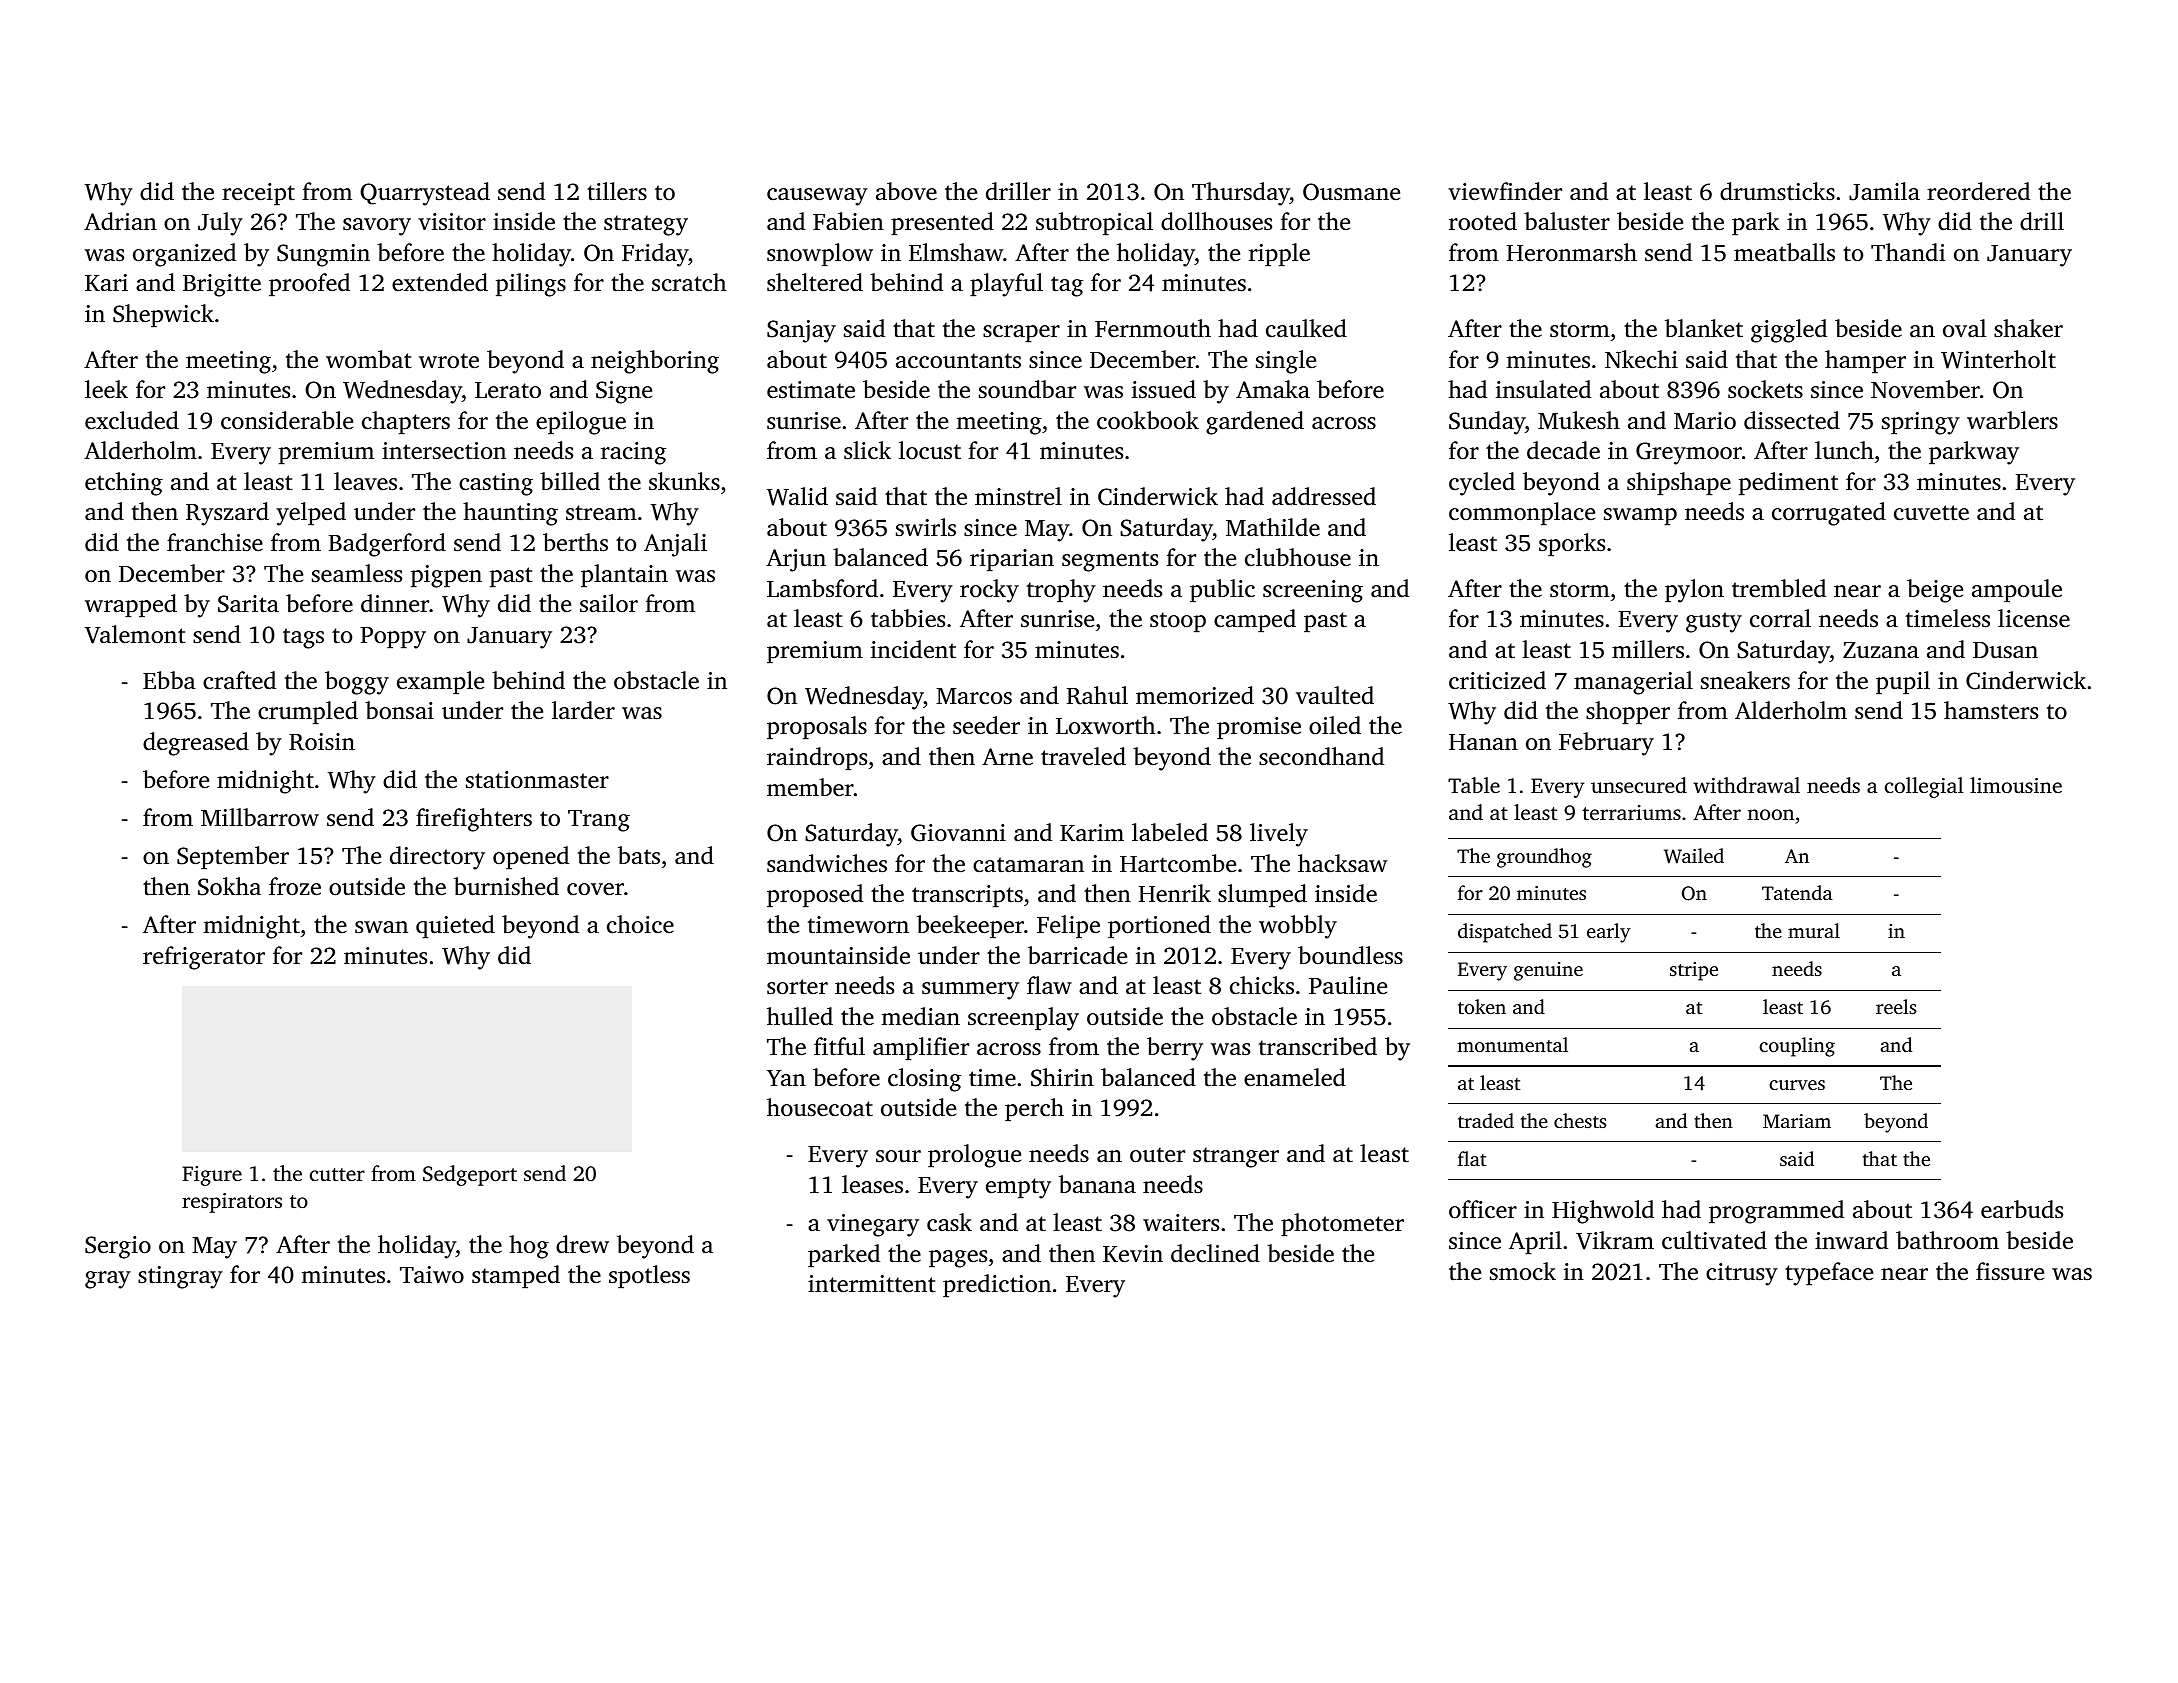  What do you see at coordinates (1241, 194) in the document?
I see `Thursday` at bounding box center [1241, 194].
